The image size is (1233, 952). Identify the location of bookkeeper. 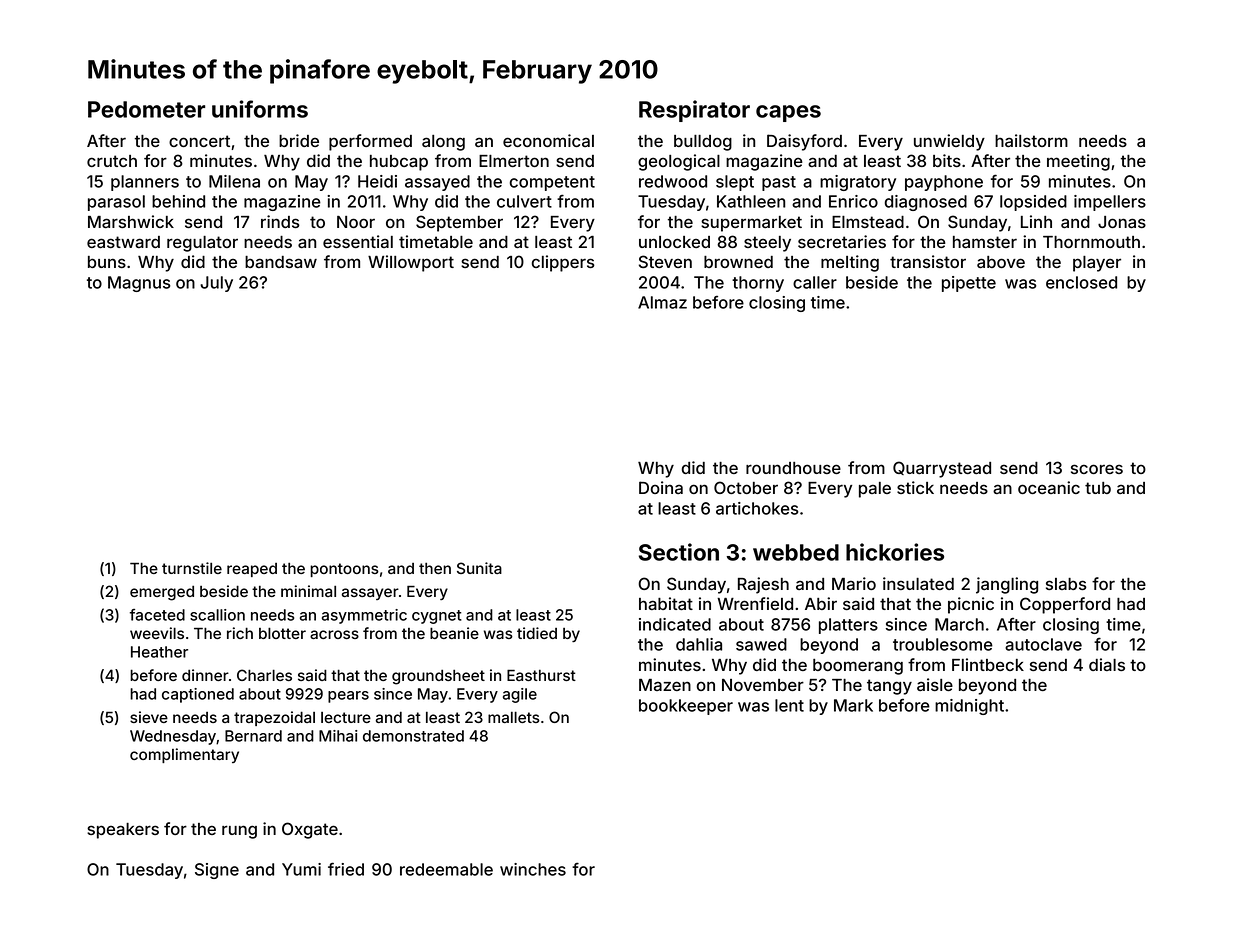
(686, 707).
